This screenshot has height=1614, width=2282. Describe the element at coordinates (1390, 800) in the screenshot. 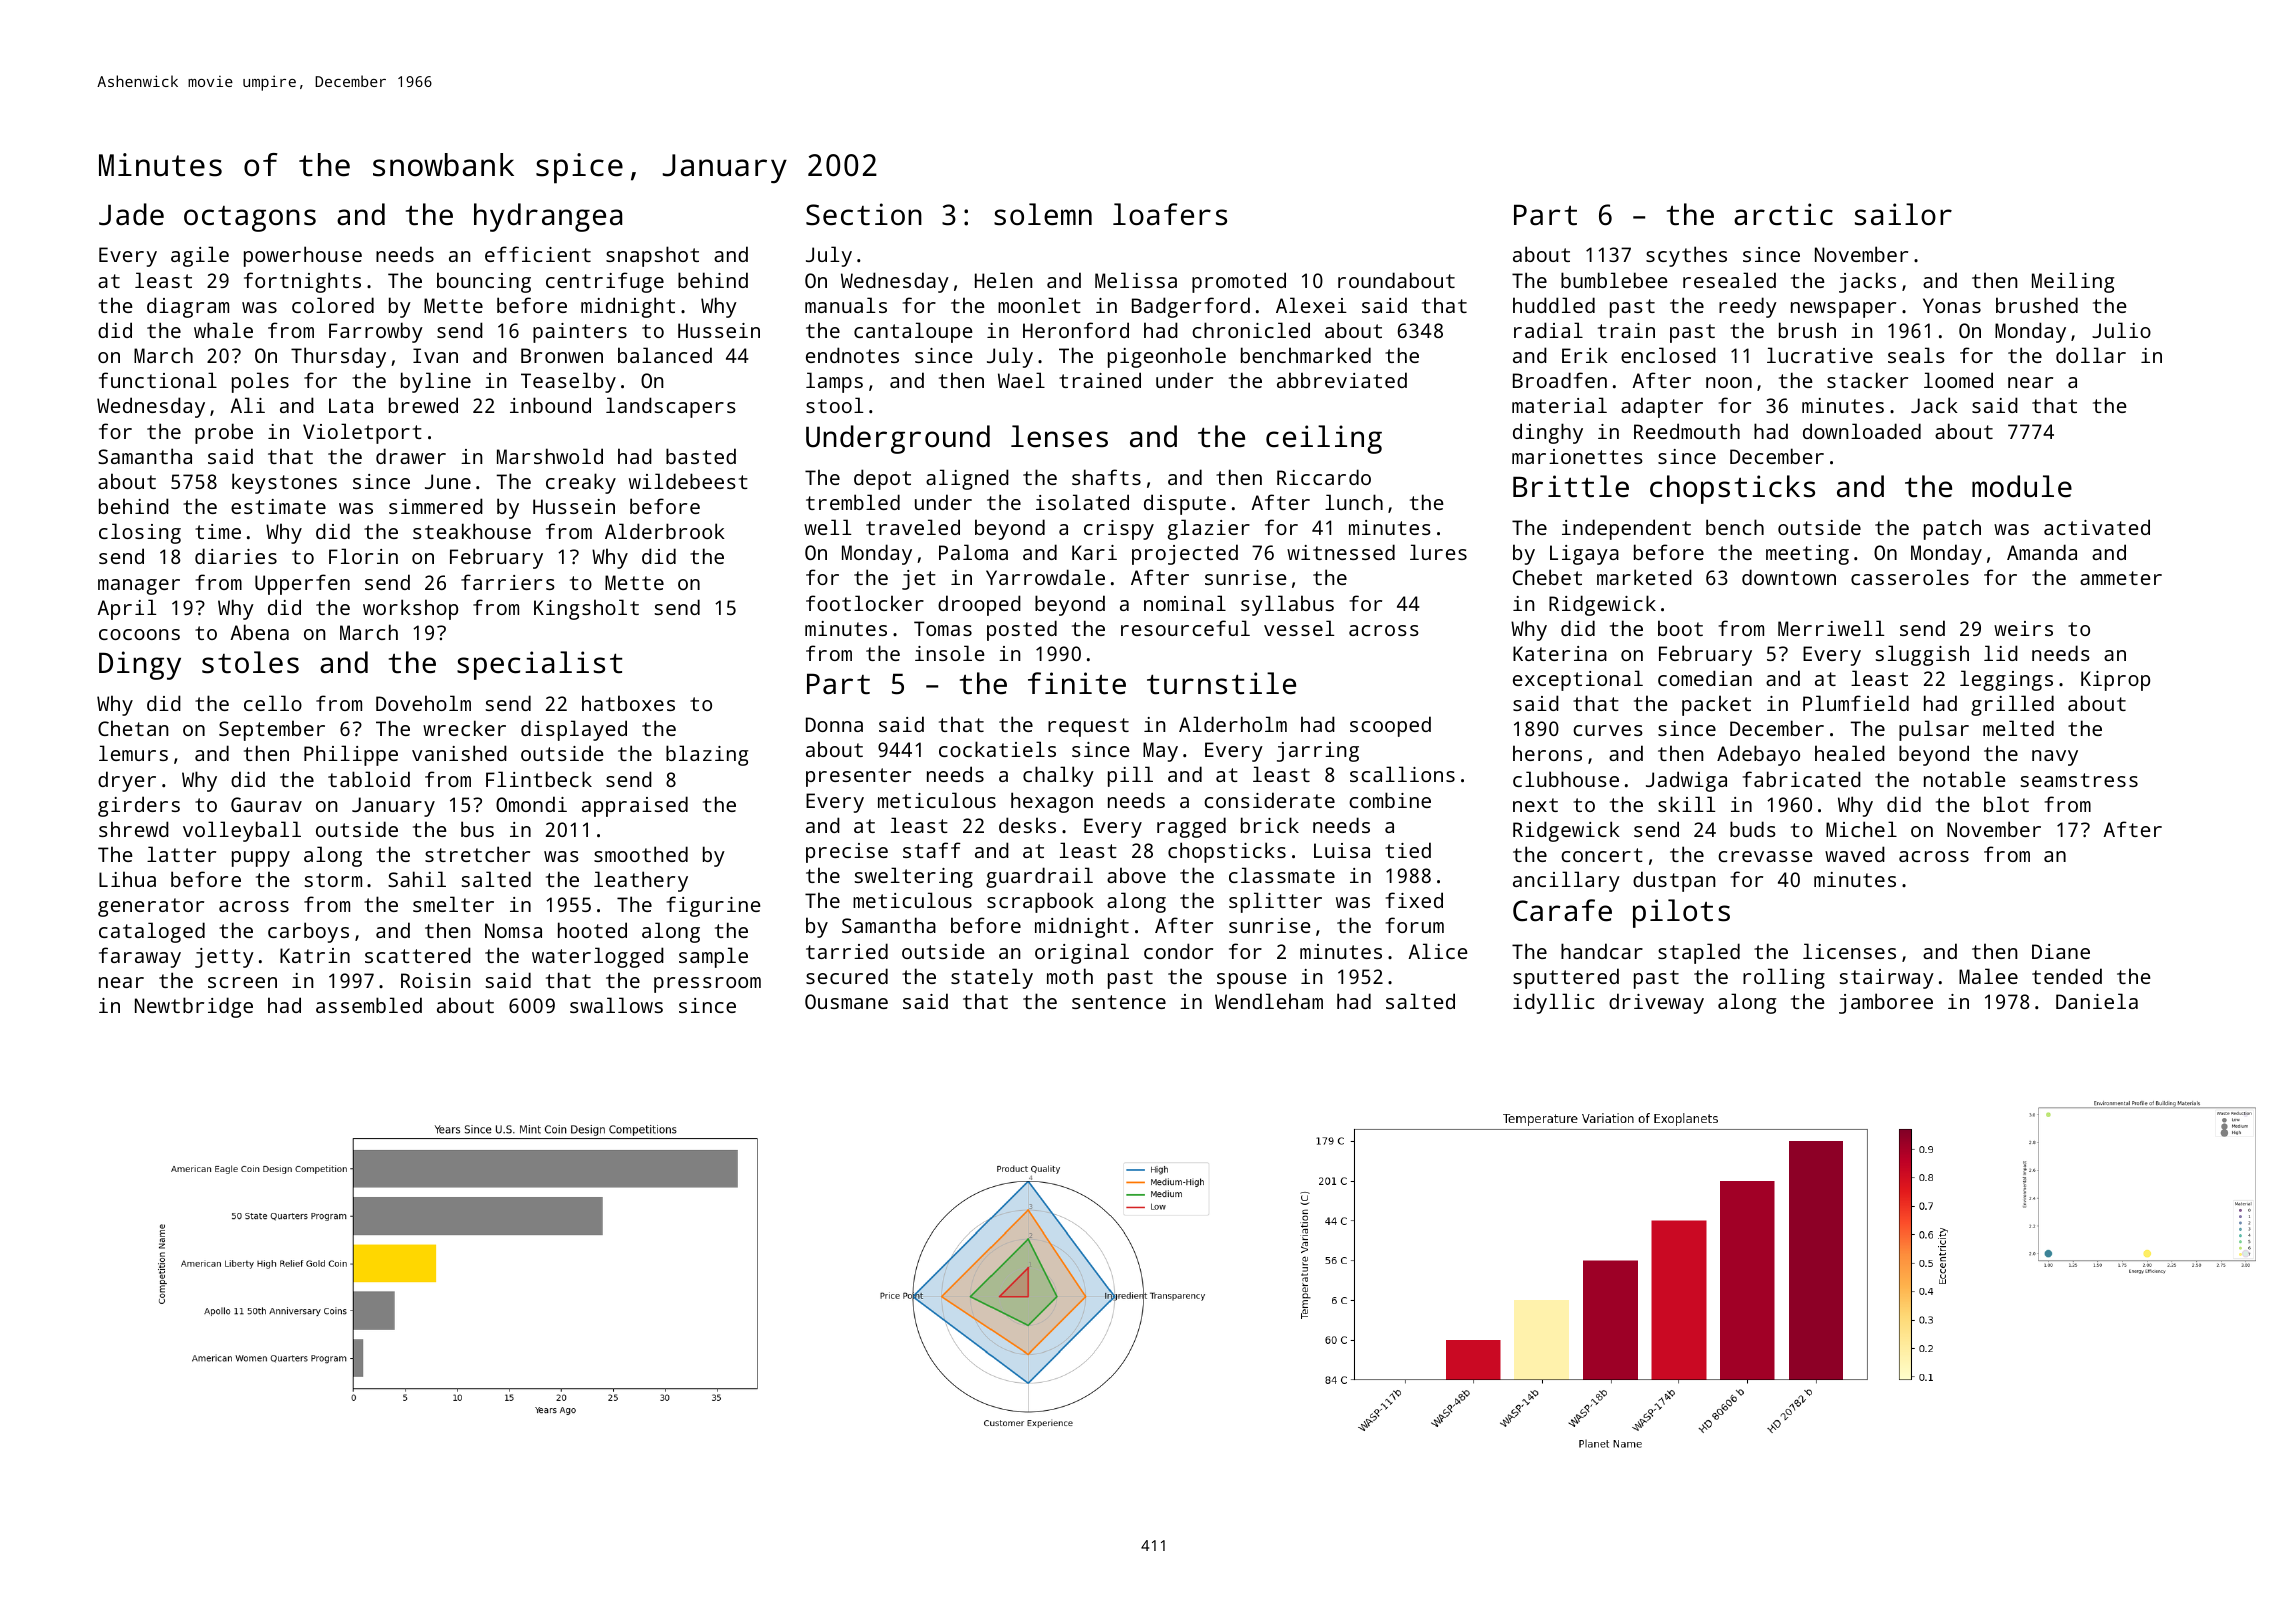

I see `combine` at that location.
